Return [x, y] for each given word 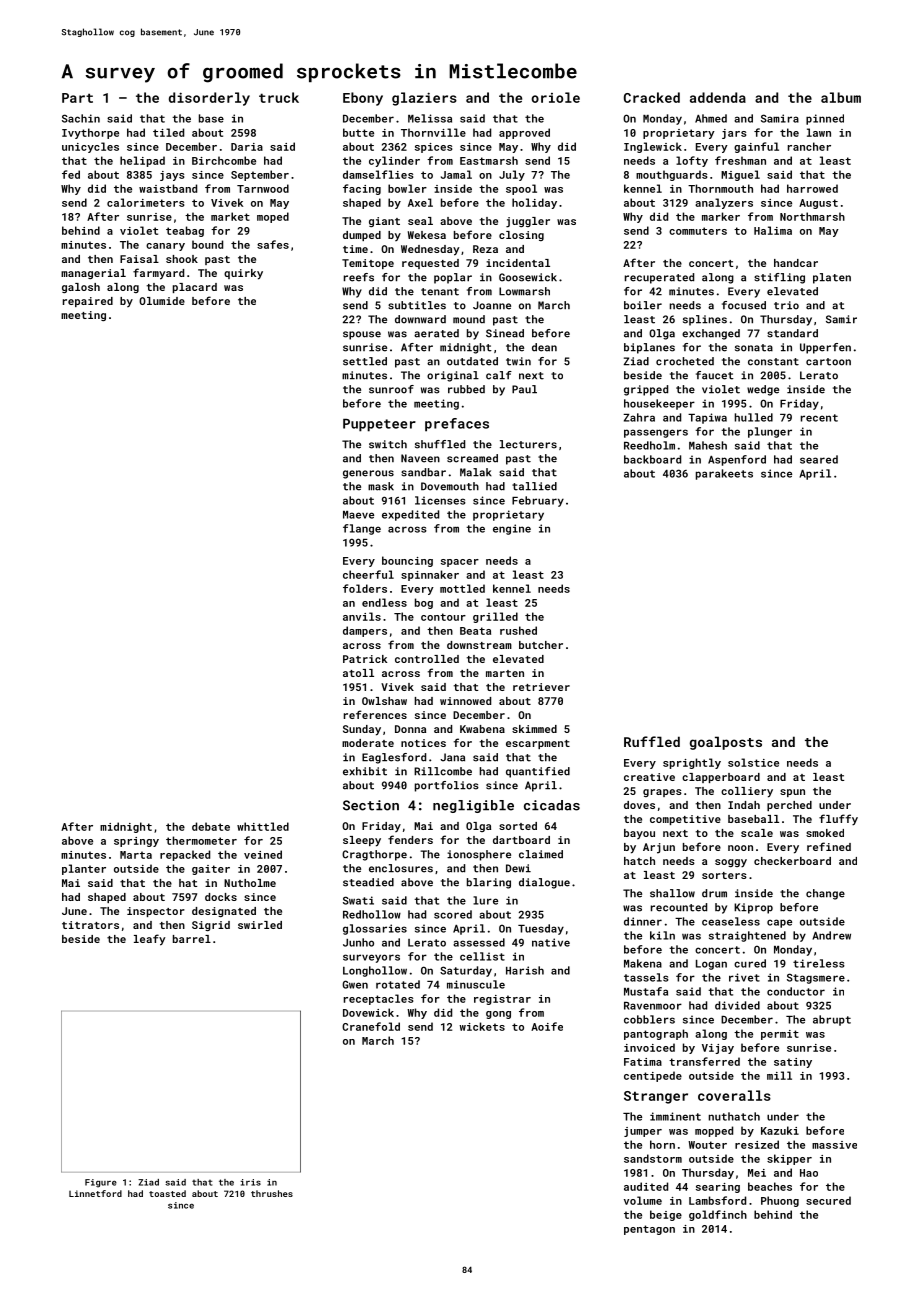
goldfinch [718, 1215]
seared [819, 459]
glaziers [424, 99]
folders [365, 588]
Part [77, 98]
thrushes [272, 1193]
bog [424, 603]
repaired [88, 302]
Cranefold [371, 1026]
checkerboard [792, 861]
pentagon [649, 1230]
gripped [646, 390]
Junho [358, 942]
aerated [436, 333]
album [841, 97]
